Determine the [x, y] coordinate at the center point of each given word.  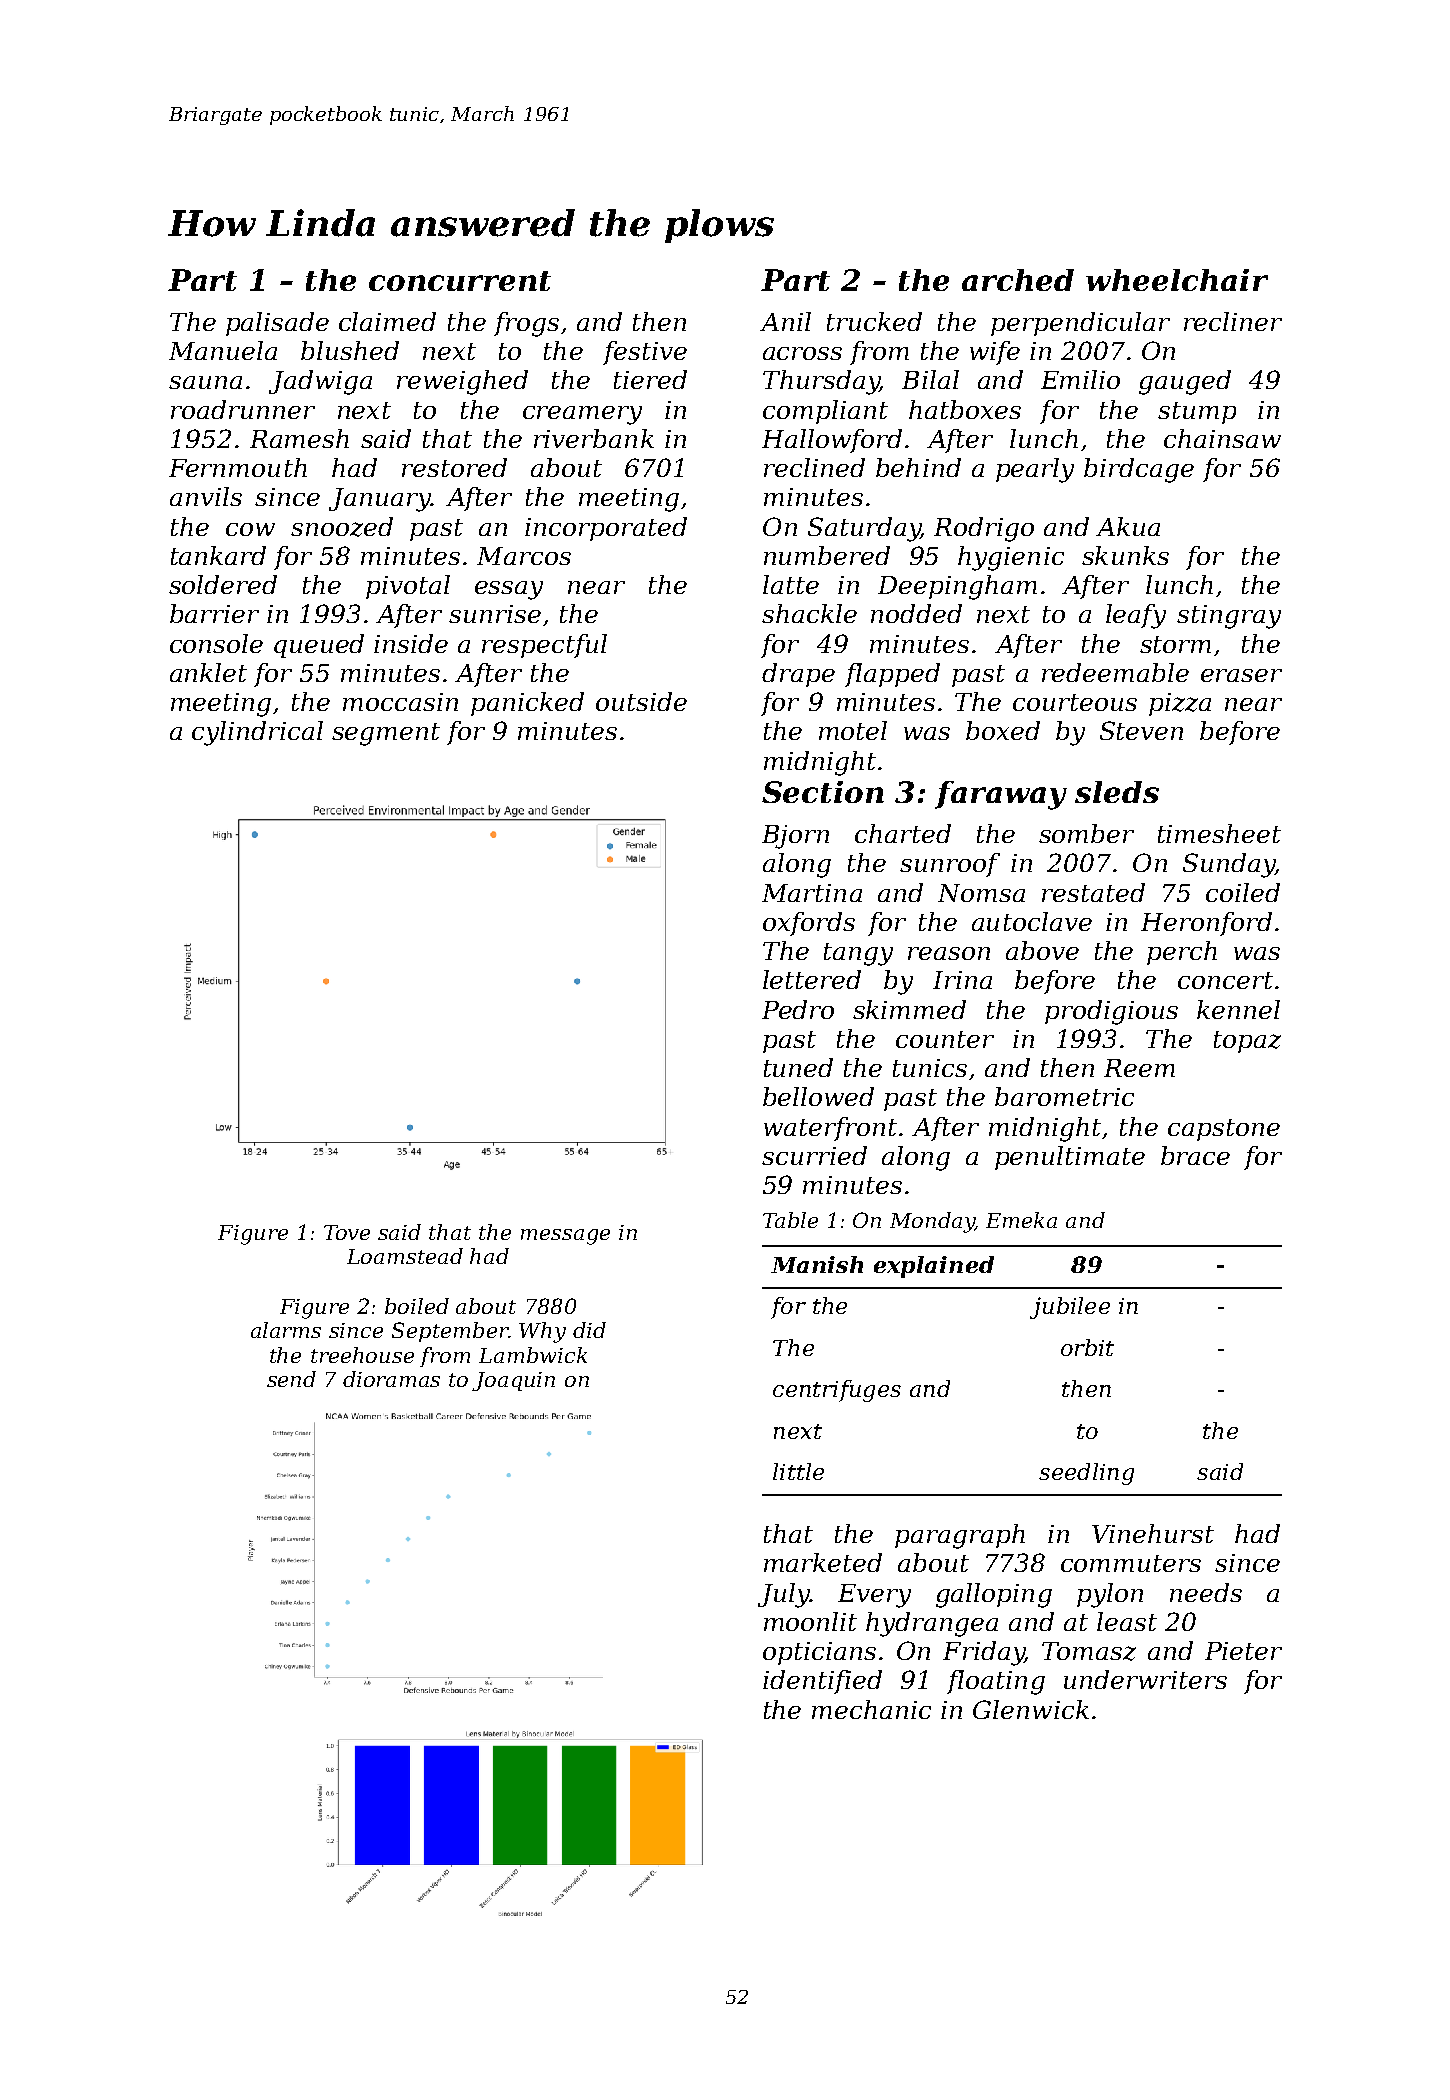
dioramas [391, 1379]
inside [411, 643]
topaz [1247, 1042]
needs [1206, 1592]
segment [386, 734]
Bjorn [795, 837]
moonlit [810, 1621]
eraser [1241, 675]
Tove [347, 1232]
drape [798, 675]
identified [822, 1682]
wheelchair [1177, 280]
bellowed [818, 1096]
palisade [277, 324]
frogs [526, 324]
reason [949, 953]
